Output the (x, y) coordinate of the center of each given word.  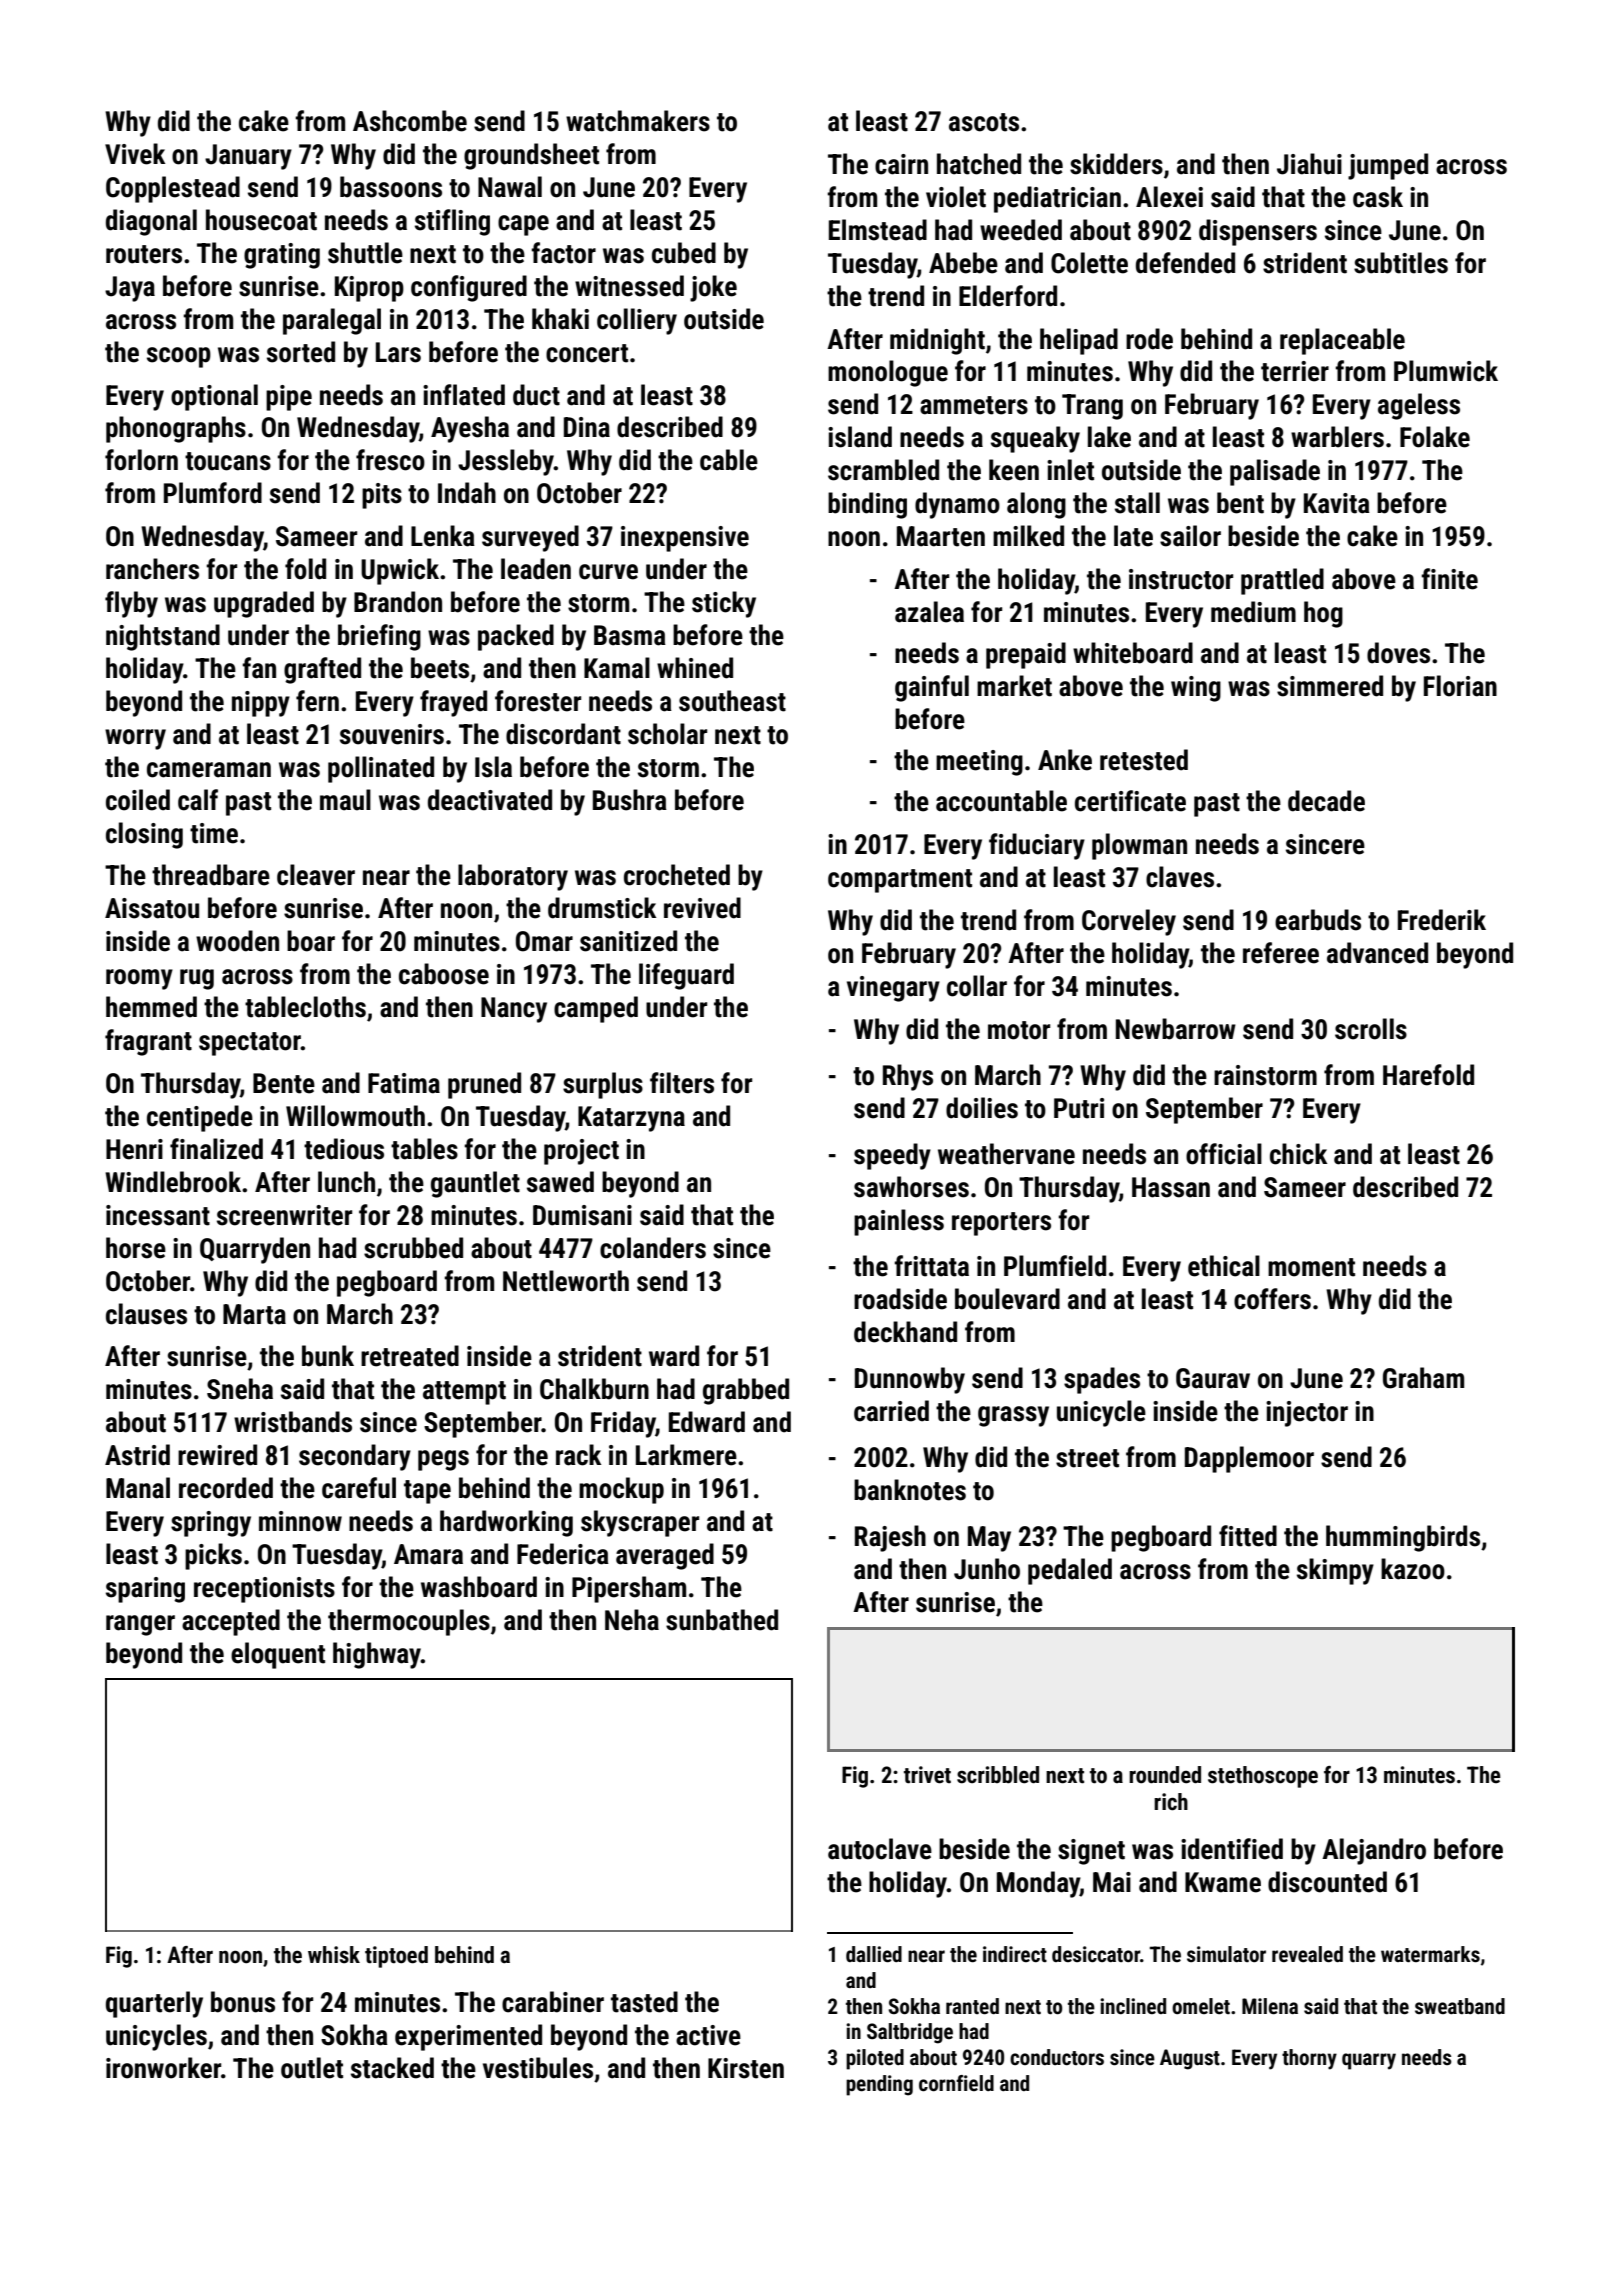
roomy (139, 979)
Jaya (130, 289)
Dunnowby (910, 1380)
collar (977, 986)
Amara (428, 1554)
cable (729, 460)
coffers (1272, 1299)
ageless (1419, 406)
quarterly (154, 2004)
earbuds (1318, 920)
